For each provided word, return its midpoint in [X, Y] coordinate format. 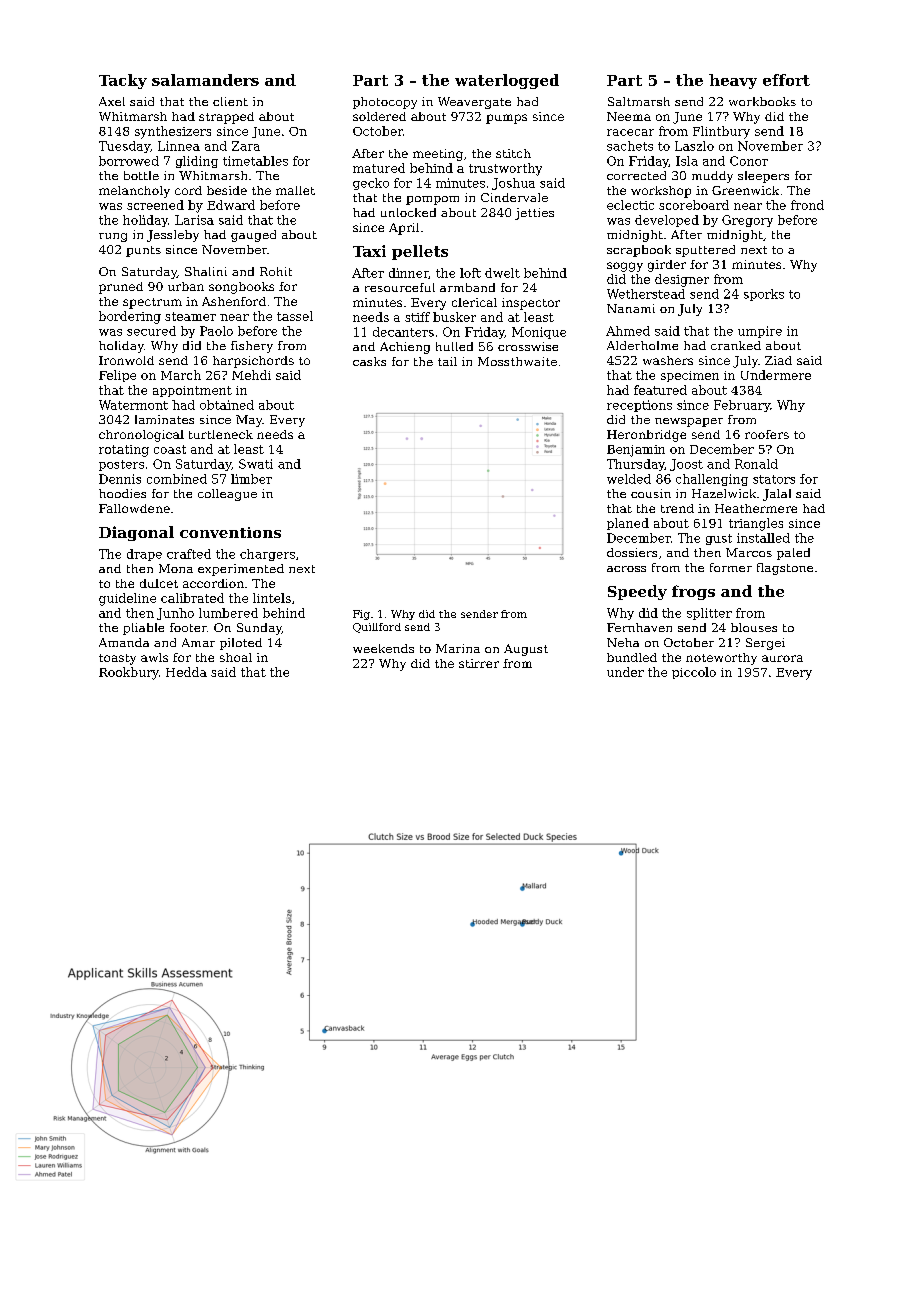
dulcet [159, 583]
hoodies [122, 493]
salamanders [205, 80]
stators [774, 479]
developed [667, 221]
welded [629, 479]
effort [786, 80]
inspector [531, 304]
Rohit [276, 271]
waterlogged [507, 81]
